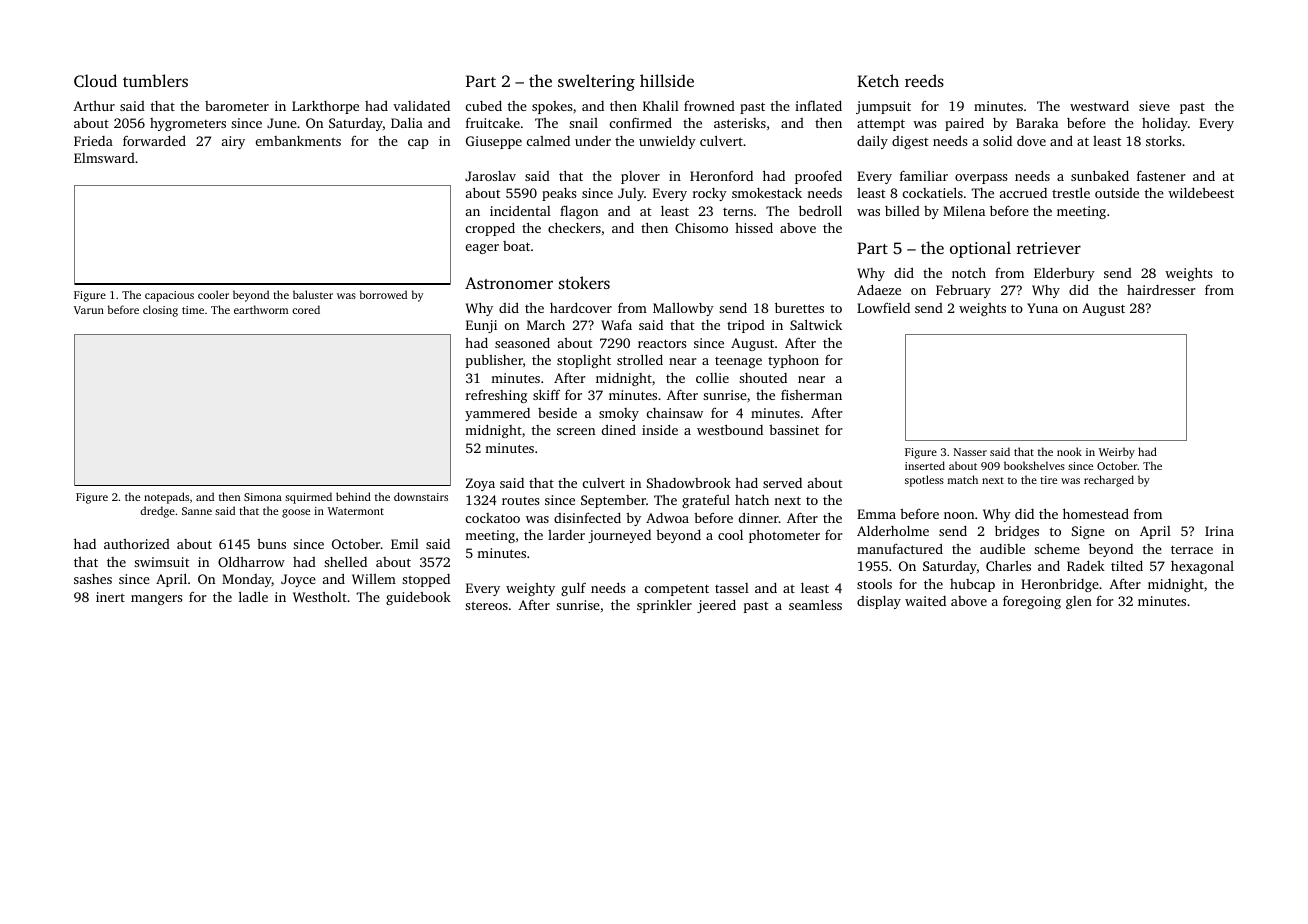 The width and height of the image is (1308, 924). Describe the element at coordinates (559, 194) in the image. I see `peaks` at that location.
